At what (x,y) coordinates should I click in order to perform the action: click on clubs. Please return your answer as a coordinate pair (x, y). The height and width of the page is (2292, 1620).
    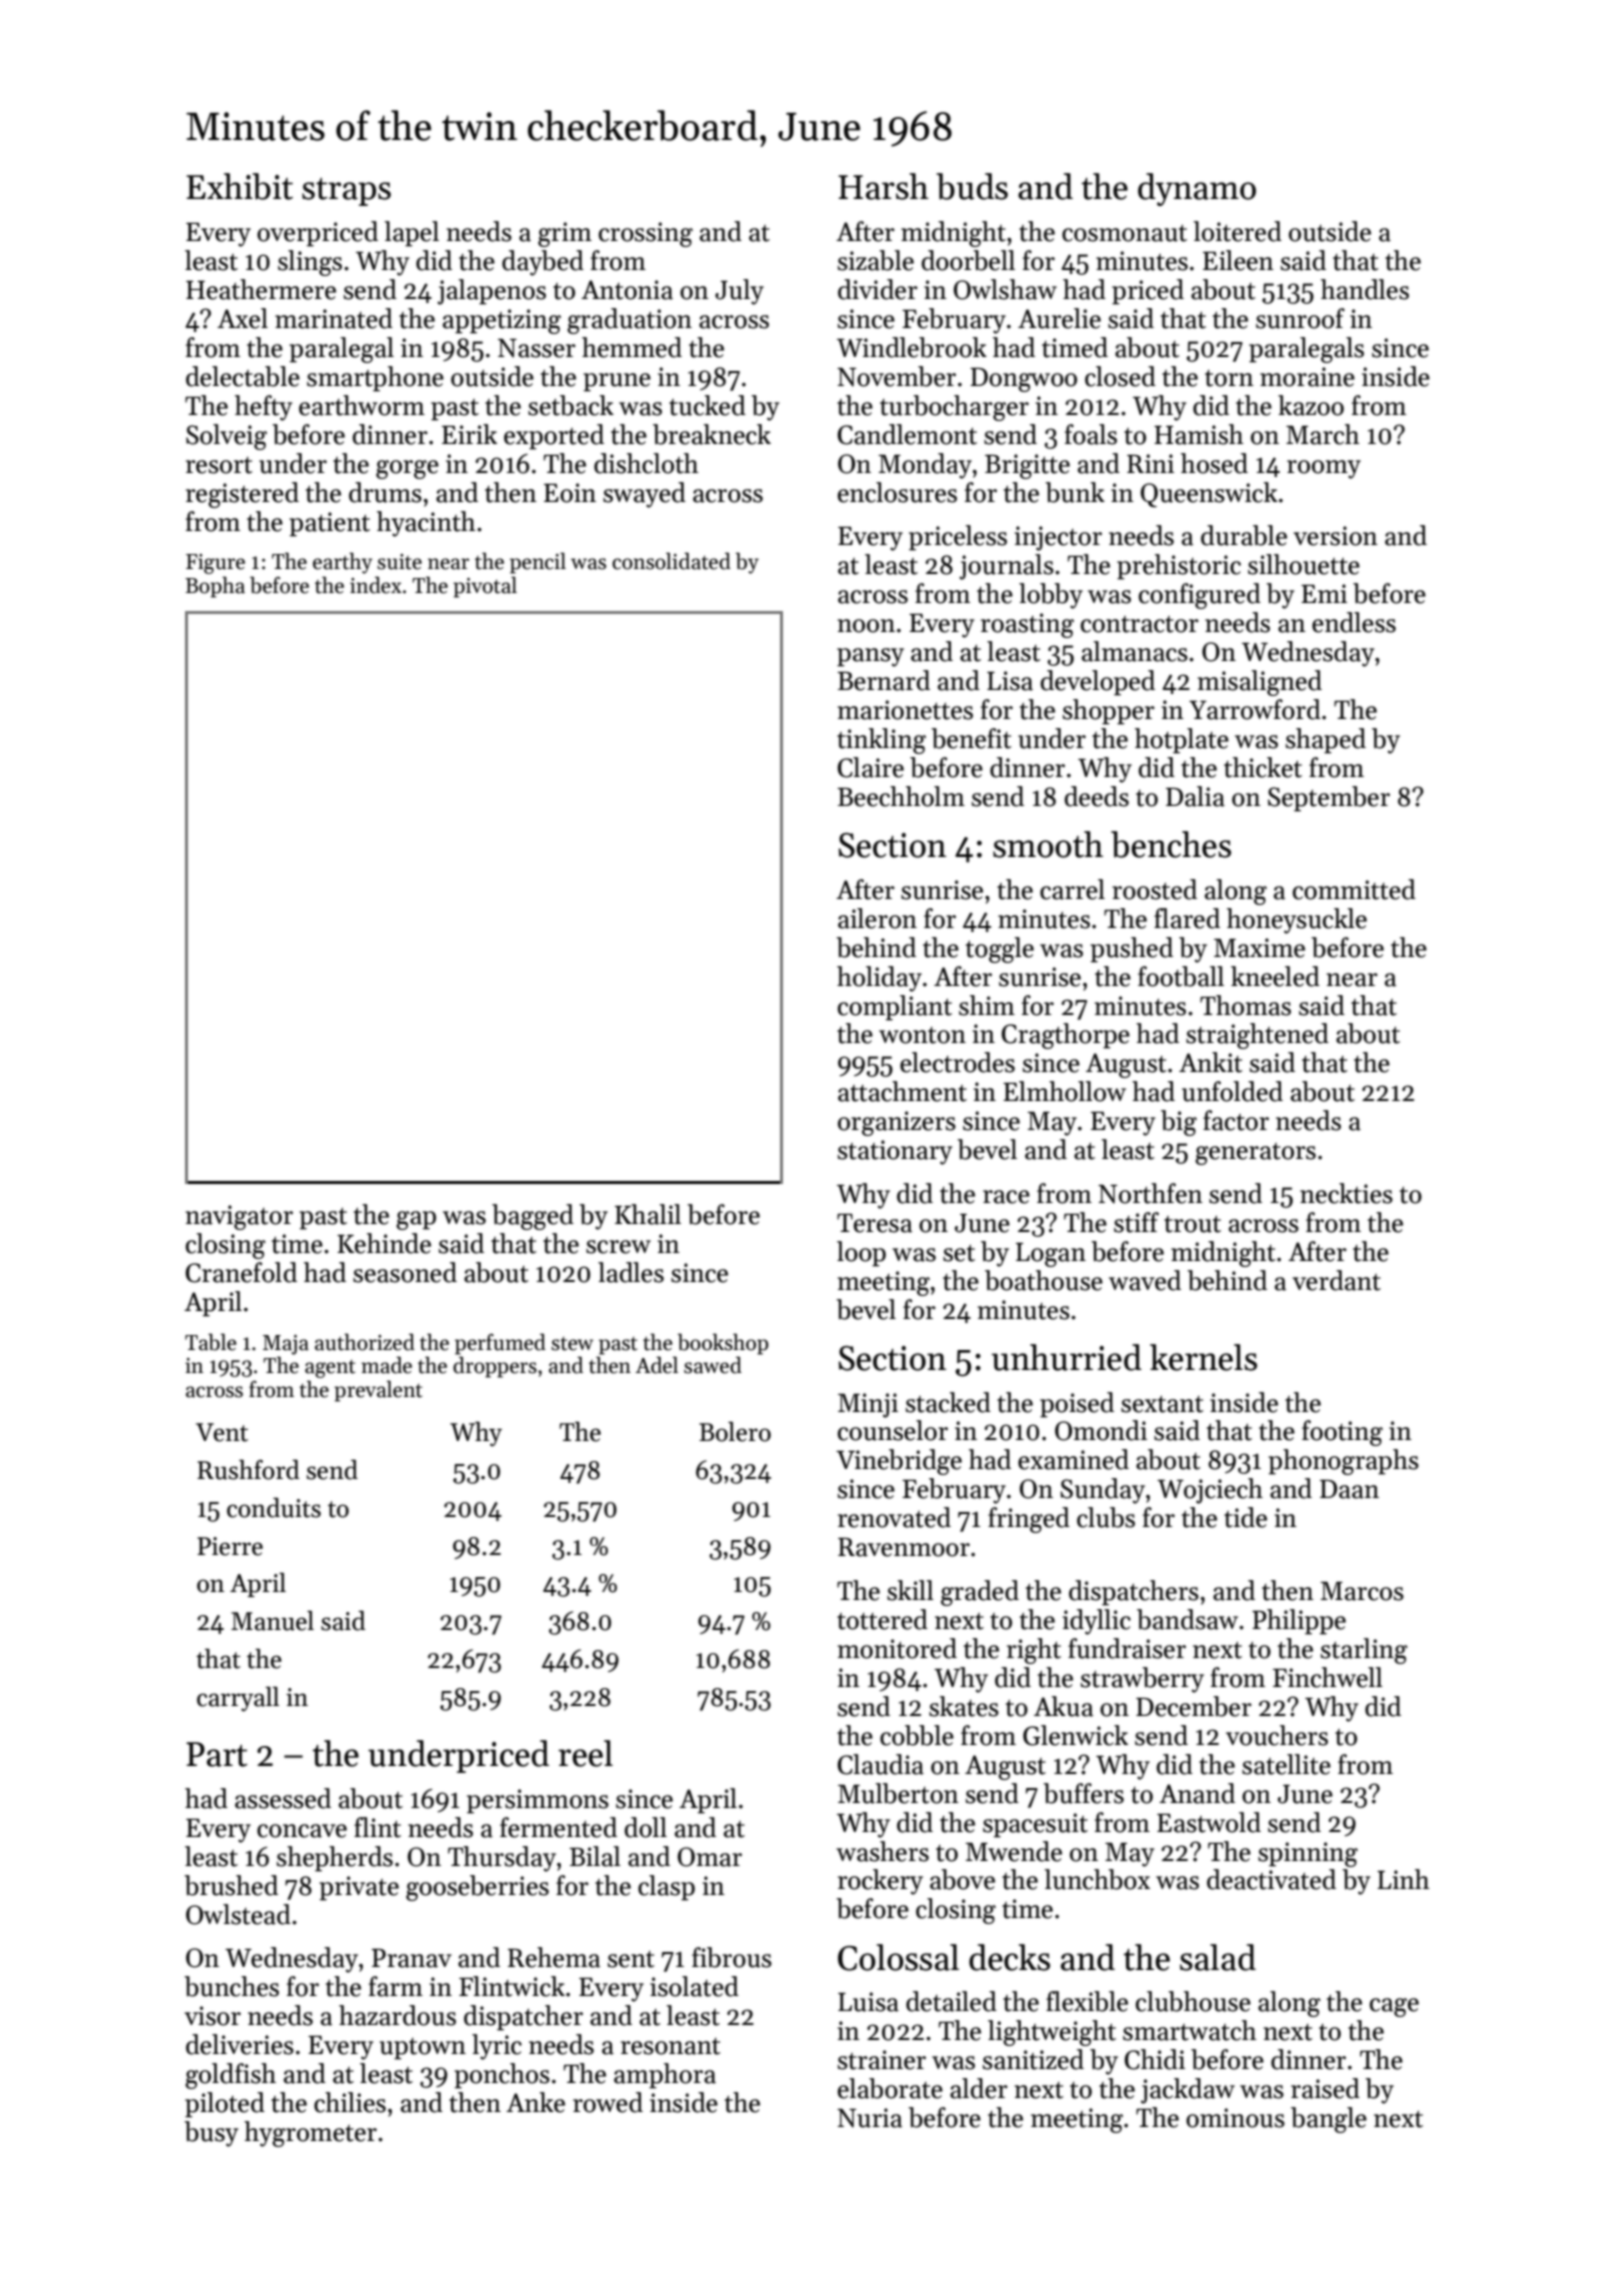
    Looking at the image, I should click on (1106, 1517).
